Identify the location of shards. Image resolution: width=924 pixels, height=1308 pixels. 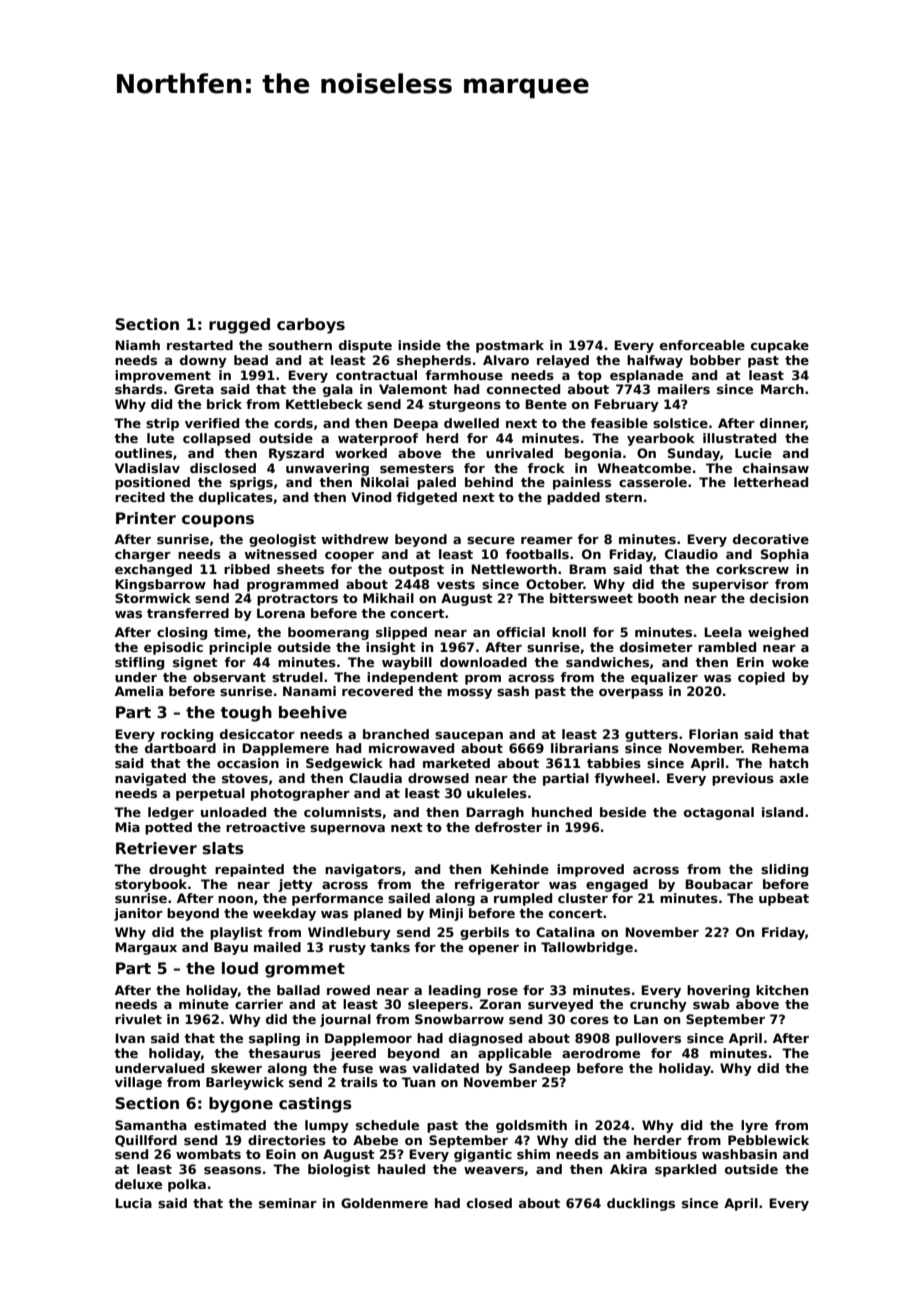
(139, 389).
